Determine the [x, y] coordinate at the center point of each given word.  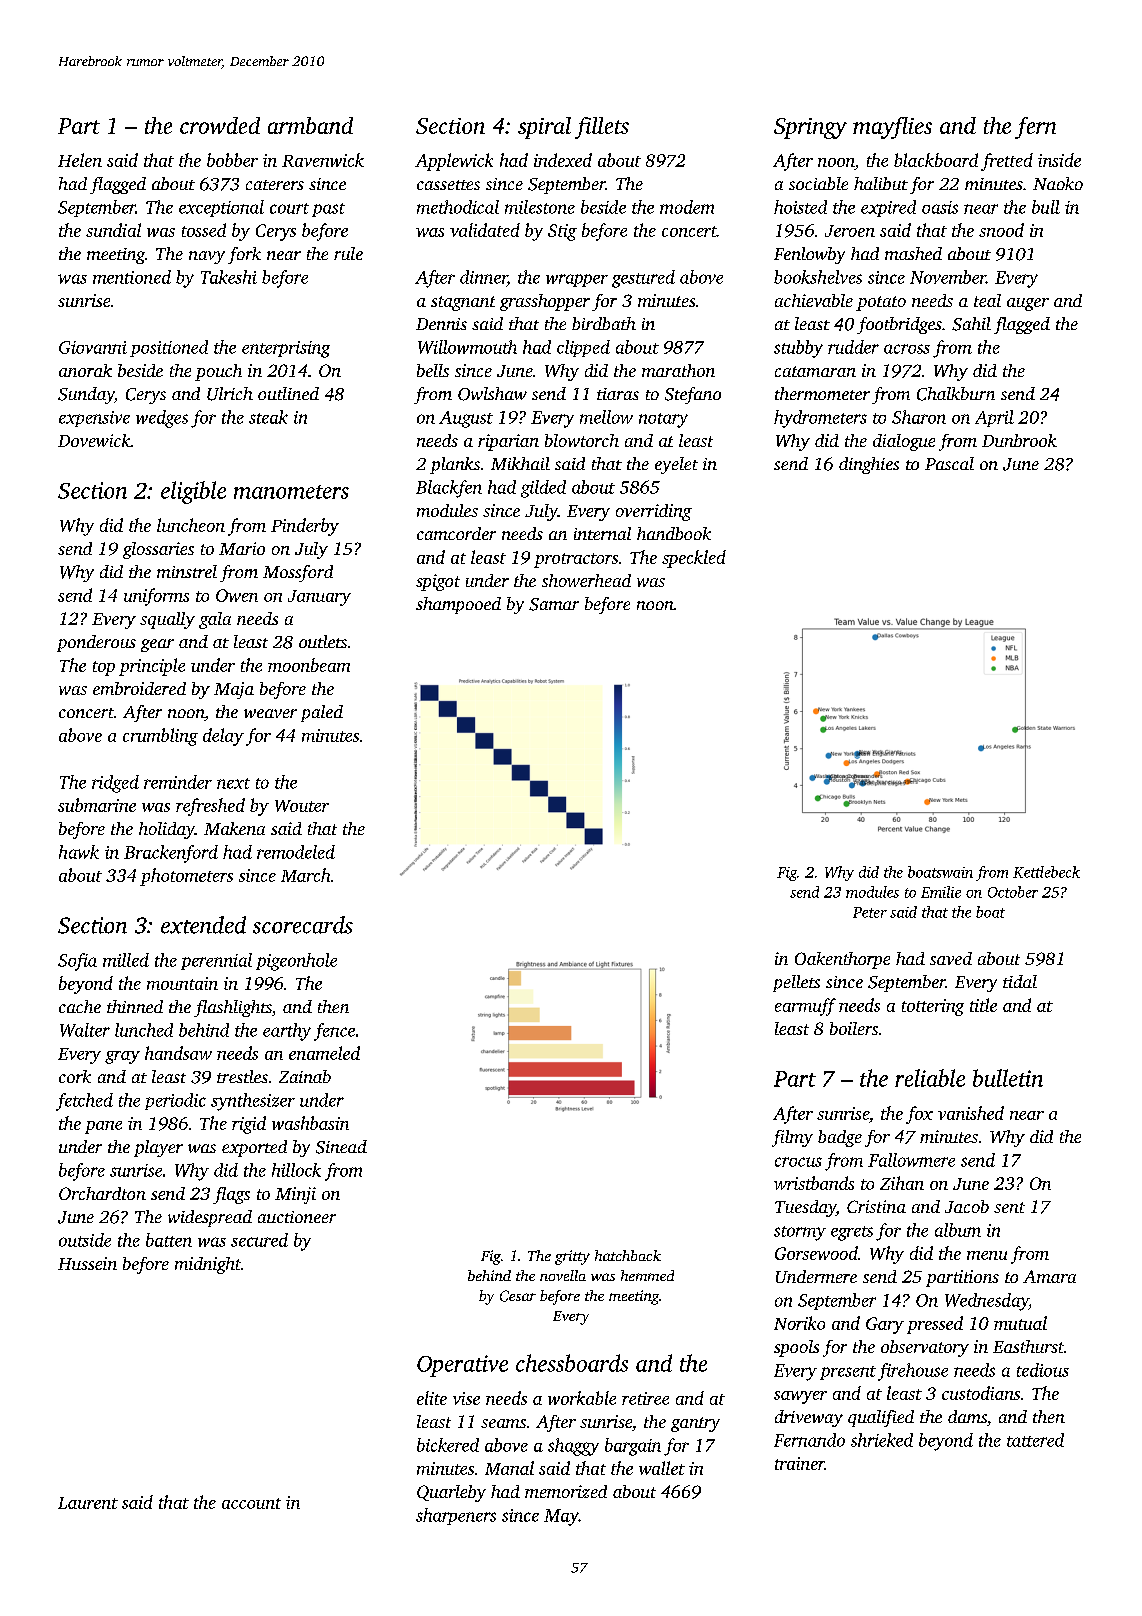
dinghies [869, 465]
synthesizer [253, 1102]
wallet [662, 1468]
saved [951, 958]
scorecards [303, 925]
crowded [220, 125]
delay [223, 737]
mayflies [892, 128]
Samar [554, 604]
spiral [544, 128]
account [251, 1503]
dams [967, 1416]
